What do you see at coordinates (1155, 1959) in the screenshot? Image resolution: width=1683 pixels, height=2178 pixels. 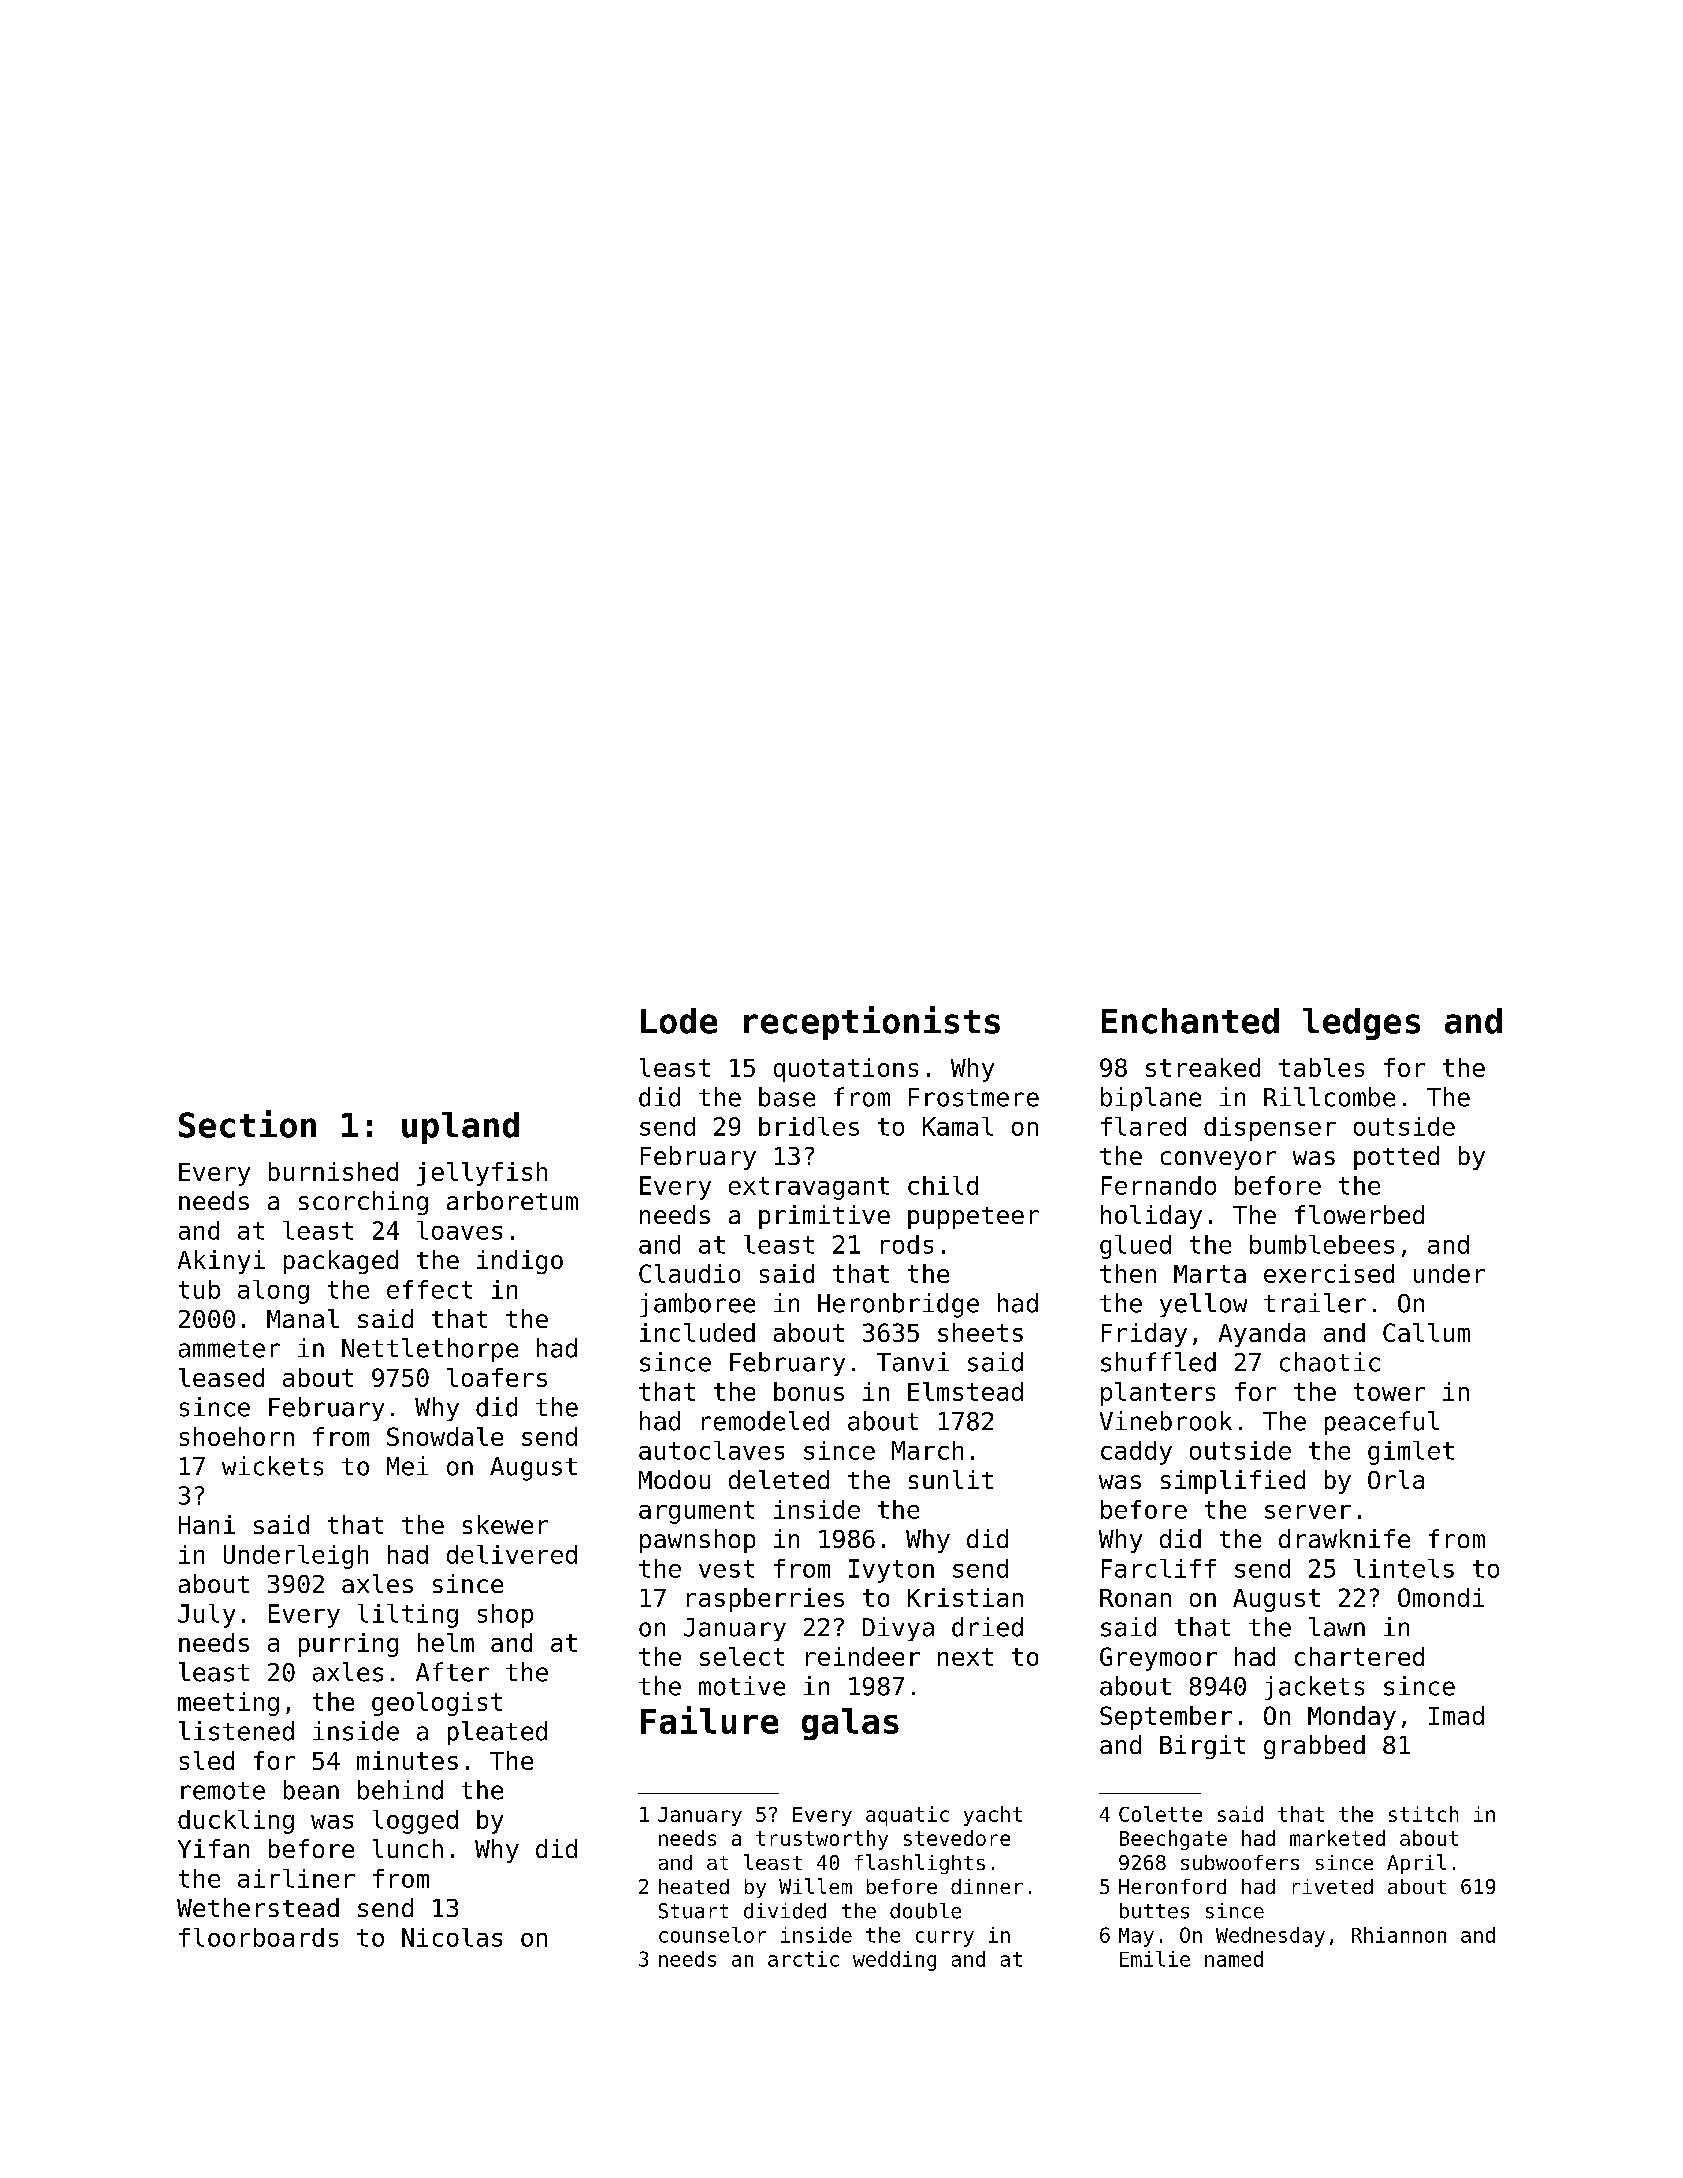 I see `Emilie` at bounding box center [1155, 1959].
